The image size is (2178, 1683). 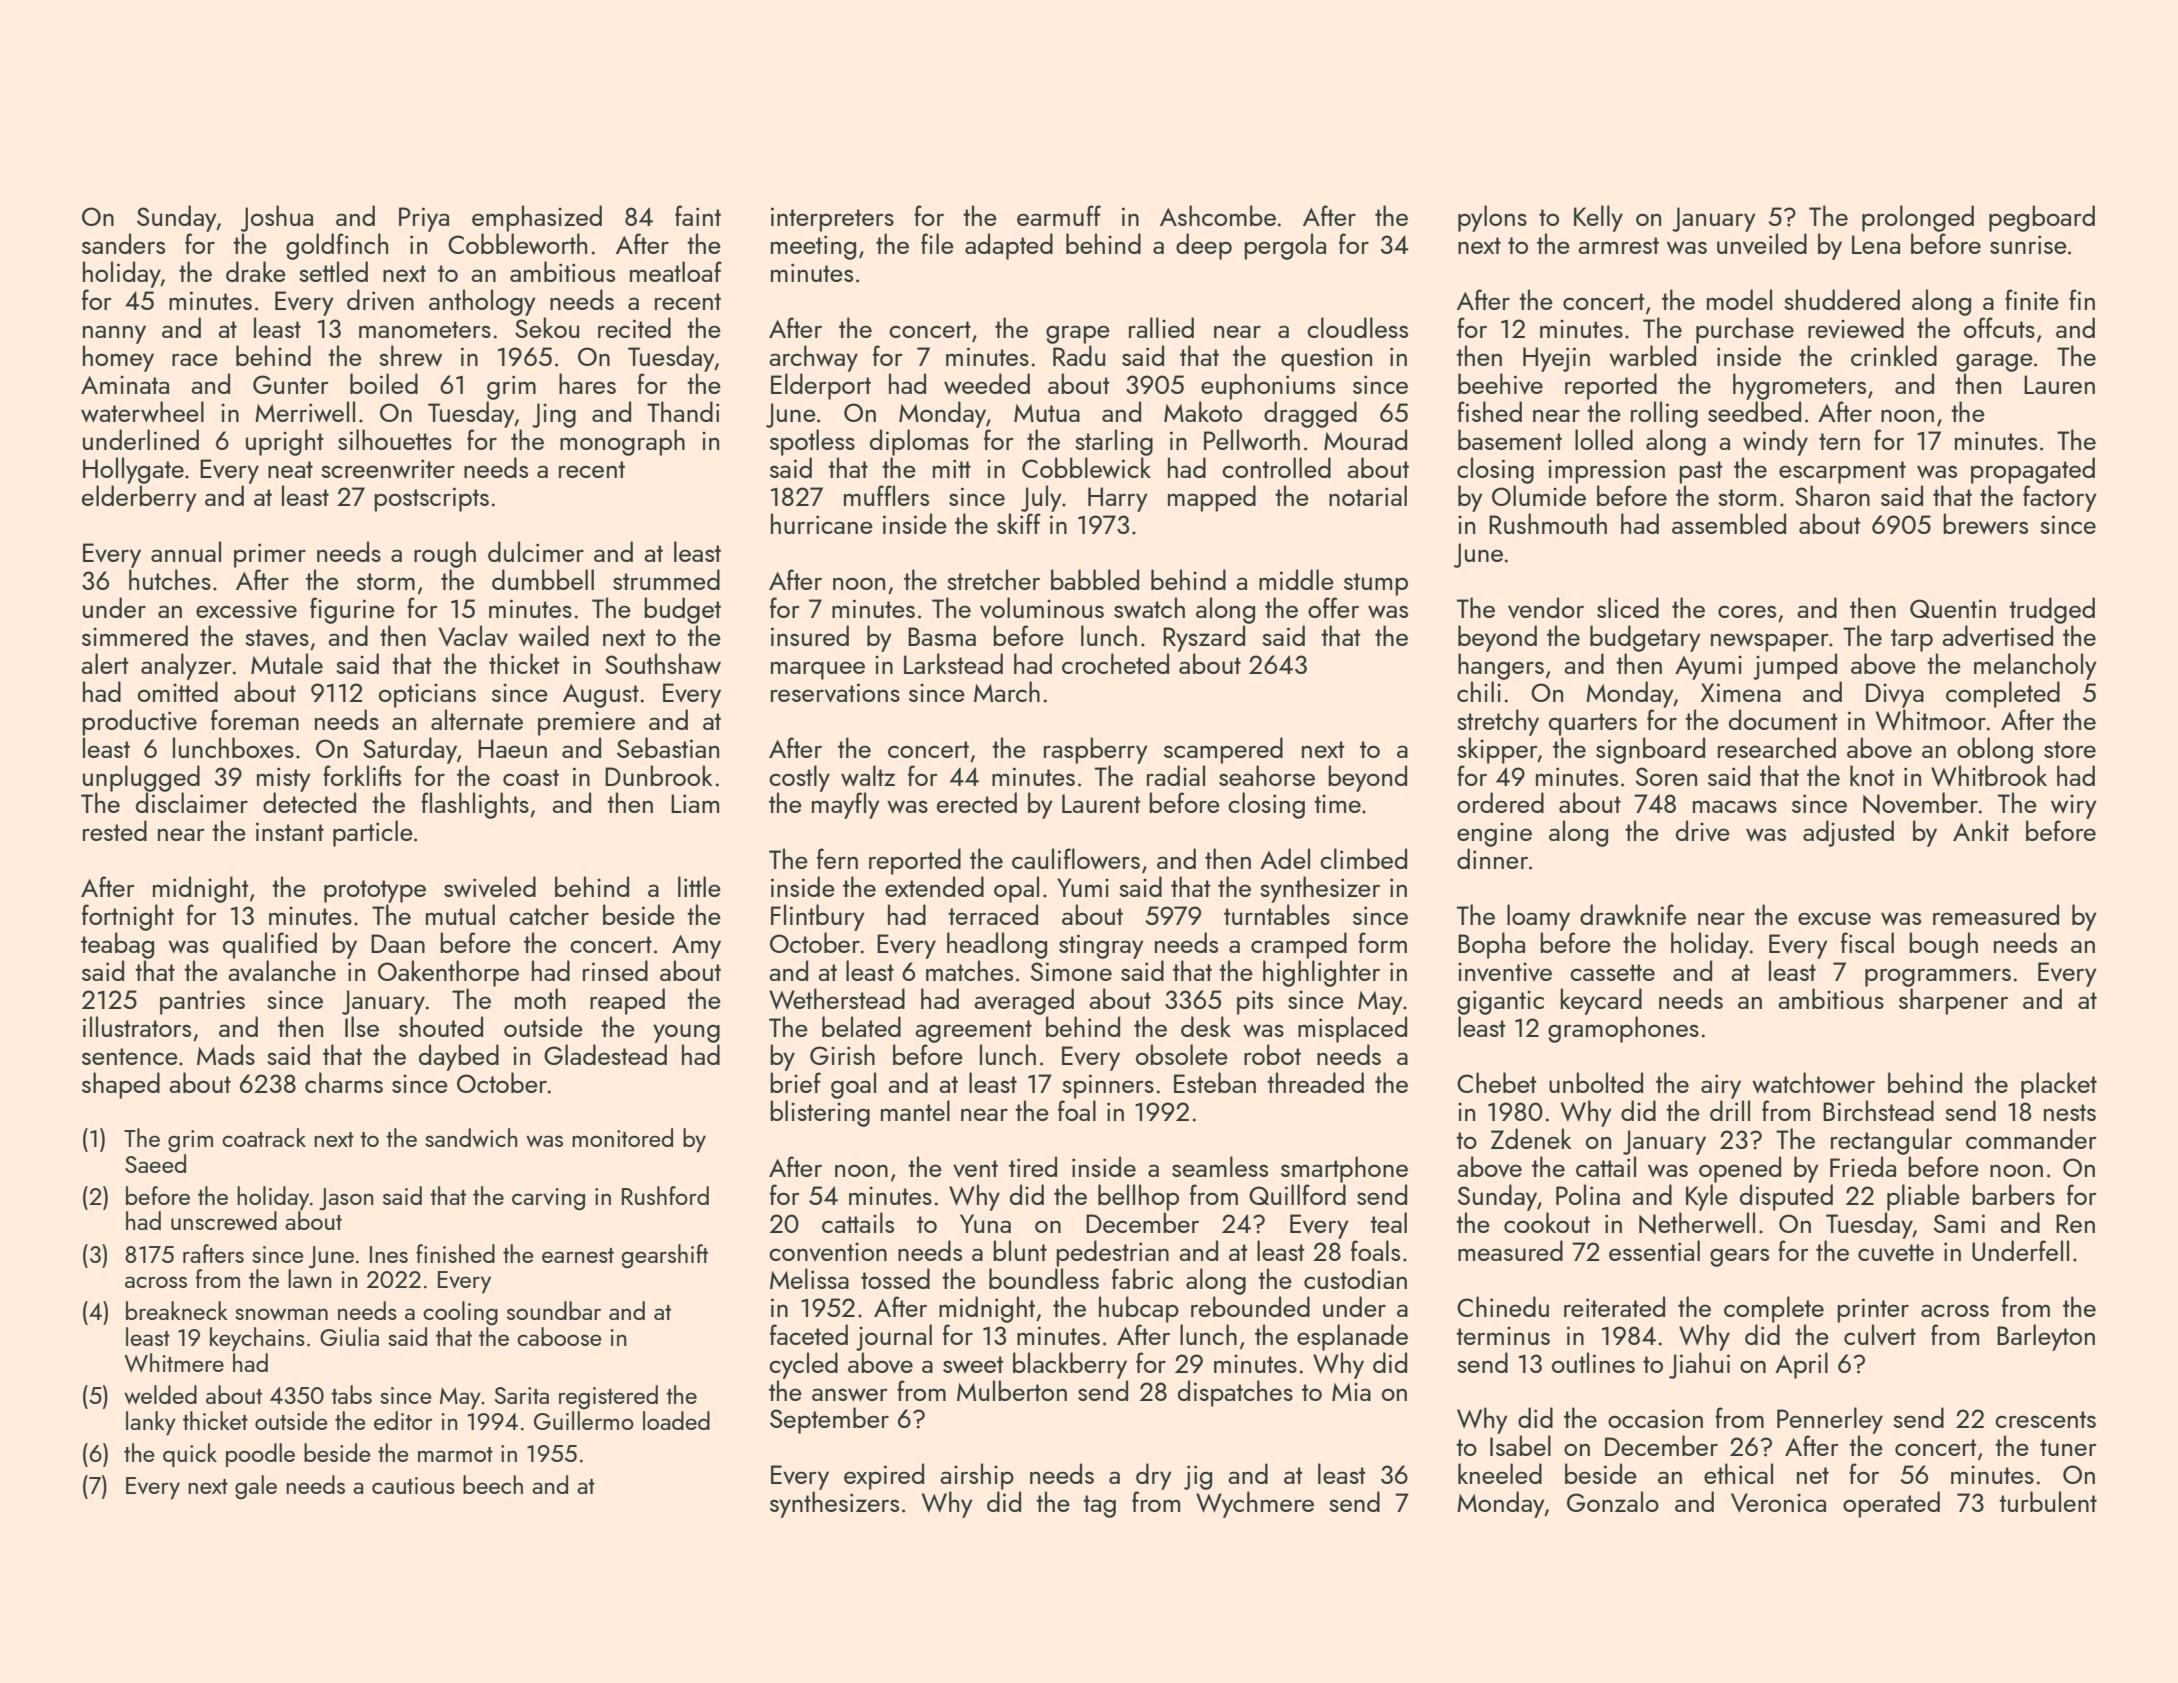 I want to click on Joshua, so click(x=277, y=218).
